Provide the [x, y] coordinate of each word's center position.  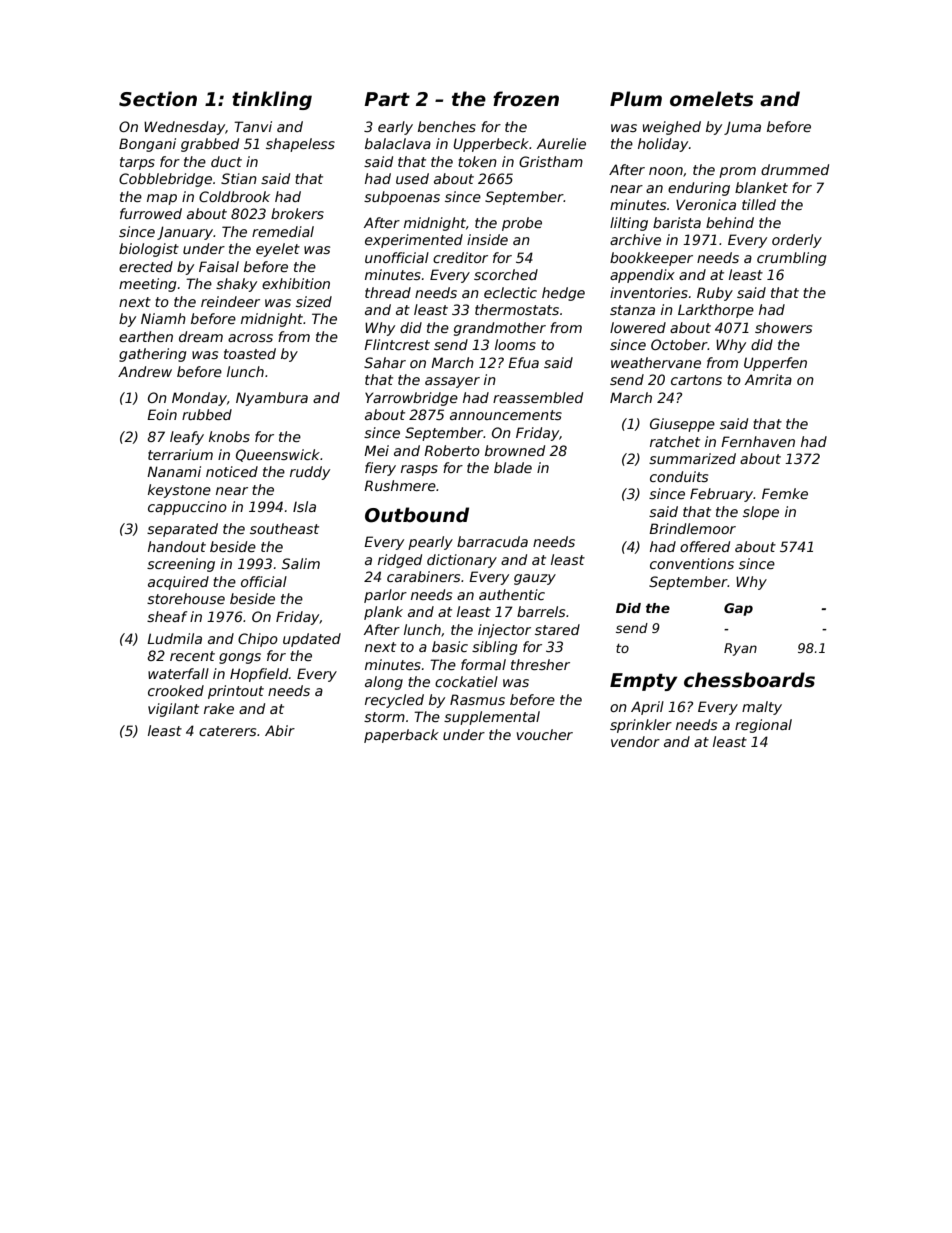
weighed [672, 128]
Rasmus [477, 699]
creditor [460, 257]
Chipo [258, 640]
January [185, 233]
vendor [635, 741]
